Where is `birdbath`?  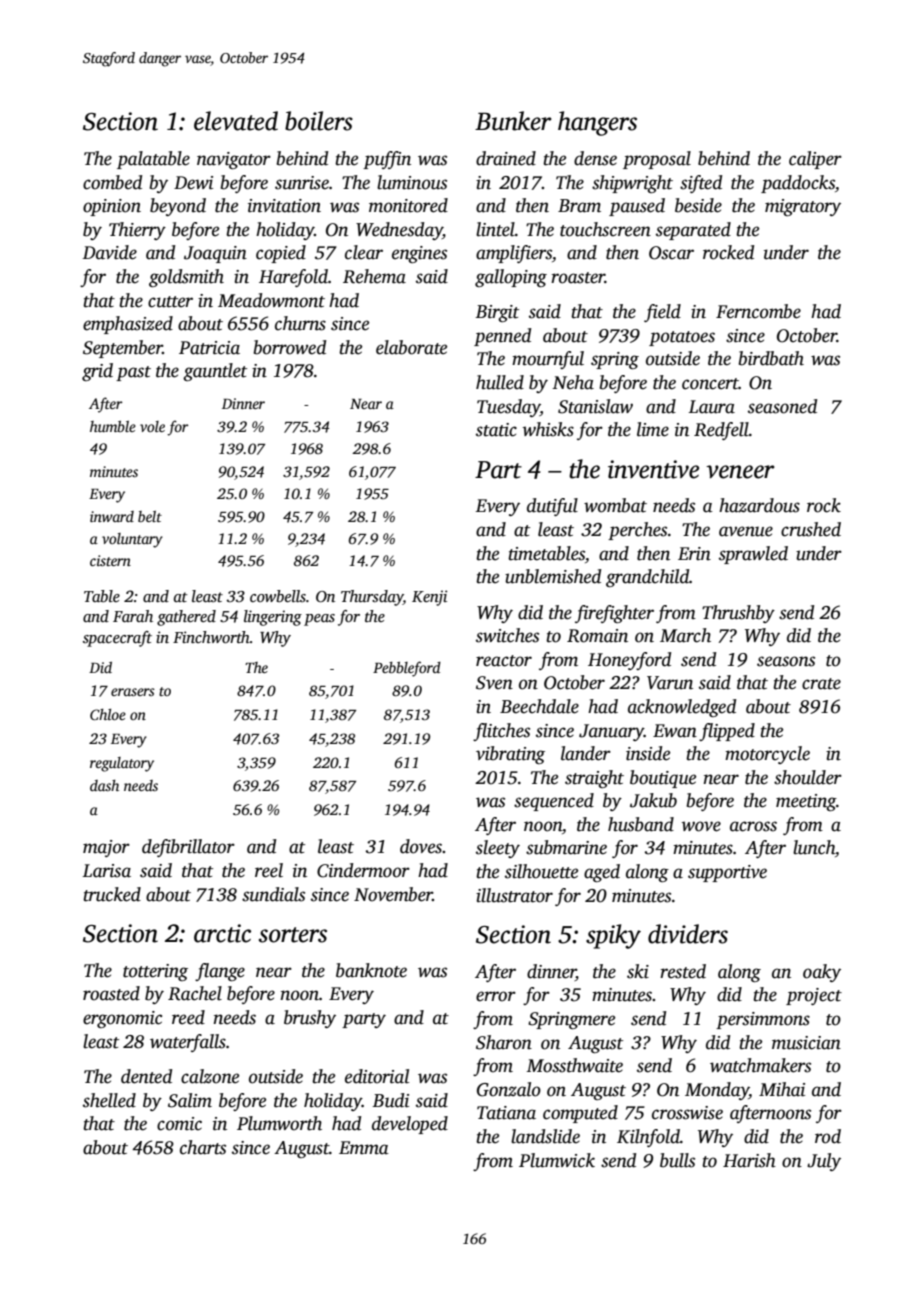 birdbath is located at coordinates (771, 358).
